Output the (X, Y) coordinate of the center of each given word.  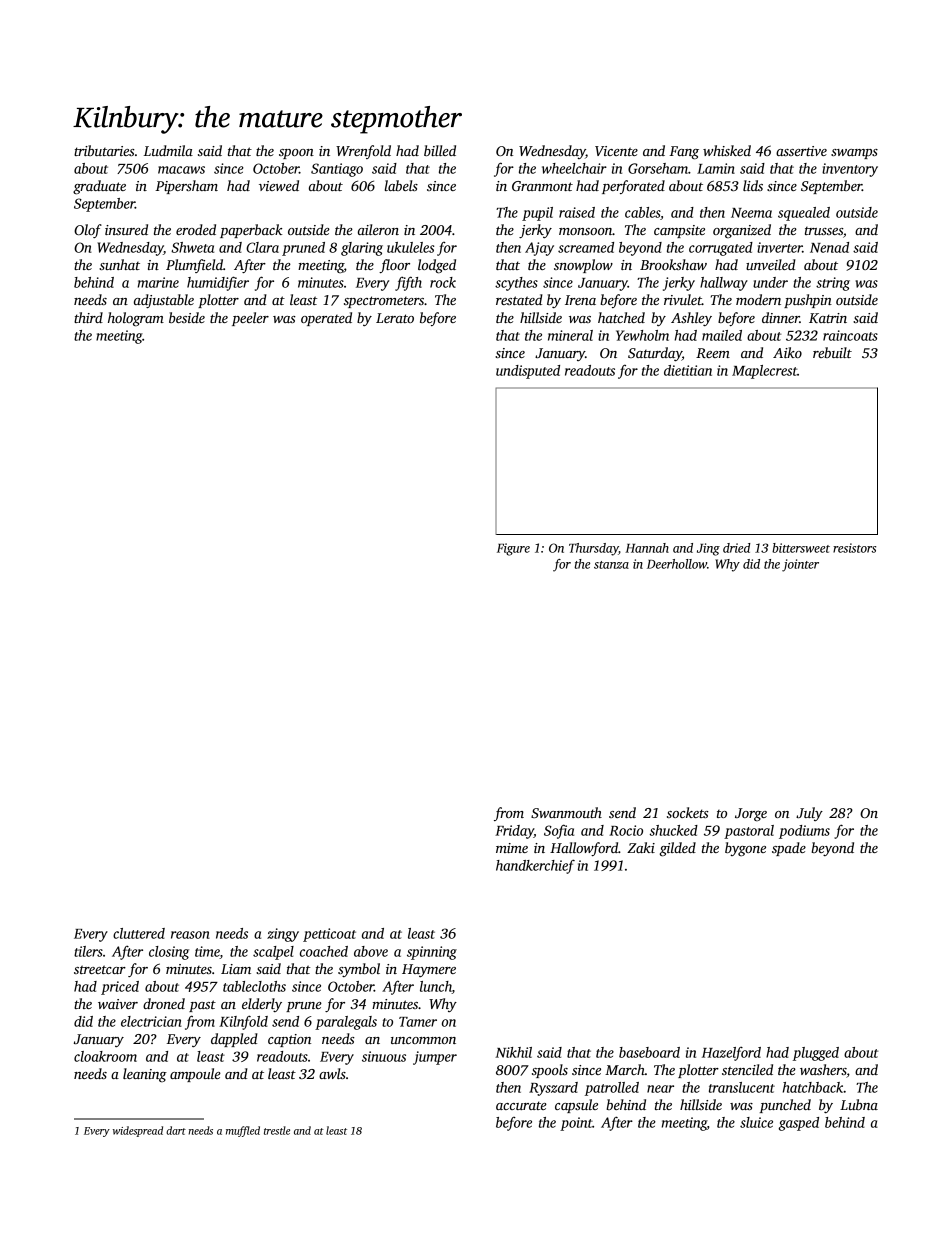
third (88, 317)
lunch (436, 987)
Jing (708, 549)
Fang (684, 153)
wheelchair (574, 168)
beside (187, 317)
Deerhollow (677, 564)
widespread (138, 1131)
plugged (816, 1054)
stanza (611, 565)
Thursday (593, 549)
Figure (513, 549)
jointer (800, 565)
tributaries (104, 150)
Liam (236, 969)
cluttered (139, 933)
